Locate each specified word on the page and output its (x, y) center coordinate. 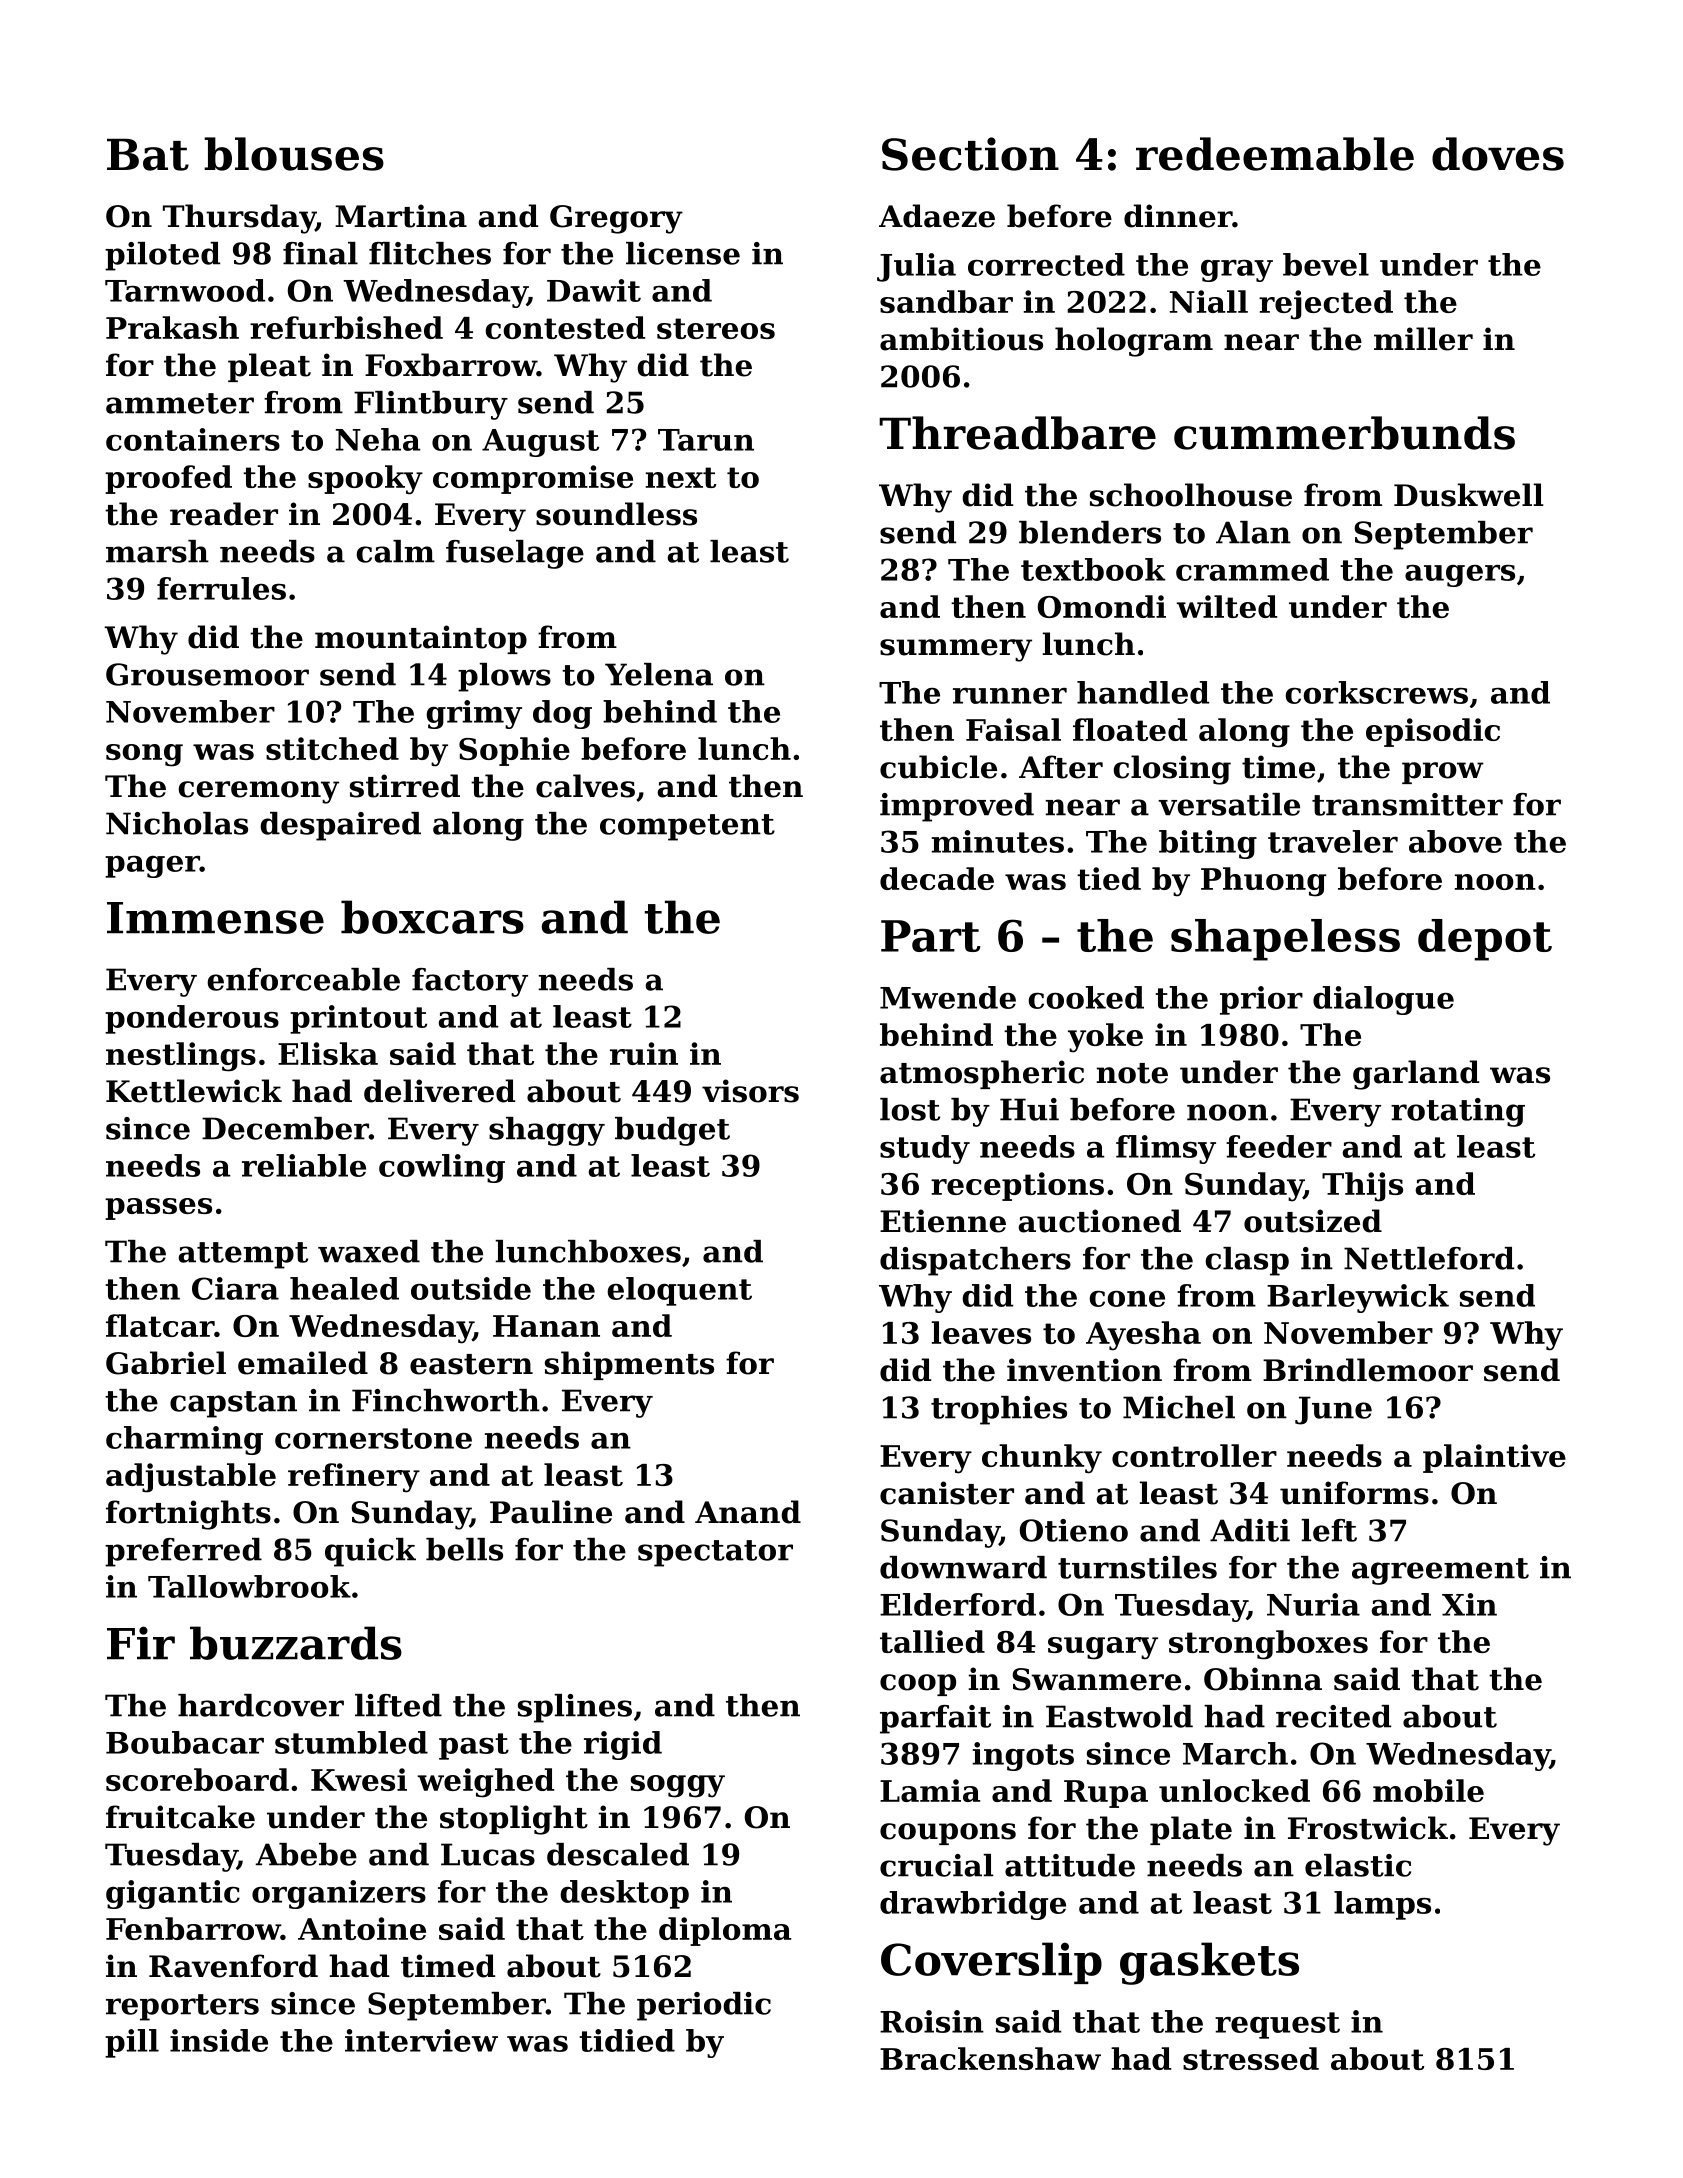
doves (1498, 154)
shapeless (1285, 940)
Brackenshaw (990, 2058)
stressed (1251, 2058)
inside (219, 2040)
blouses (294, 154)
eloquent (679, 1291)
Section (970, 154)
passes (158, 1209)
